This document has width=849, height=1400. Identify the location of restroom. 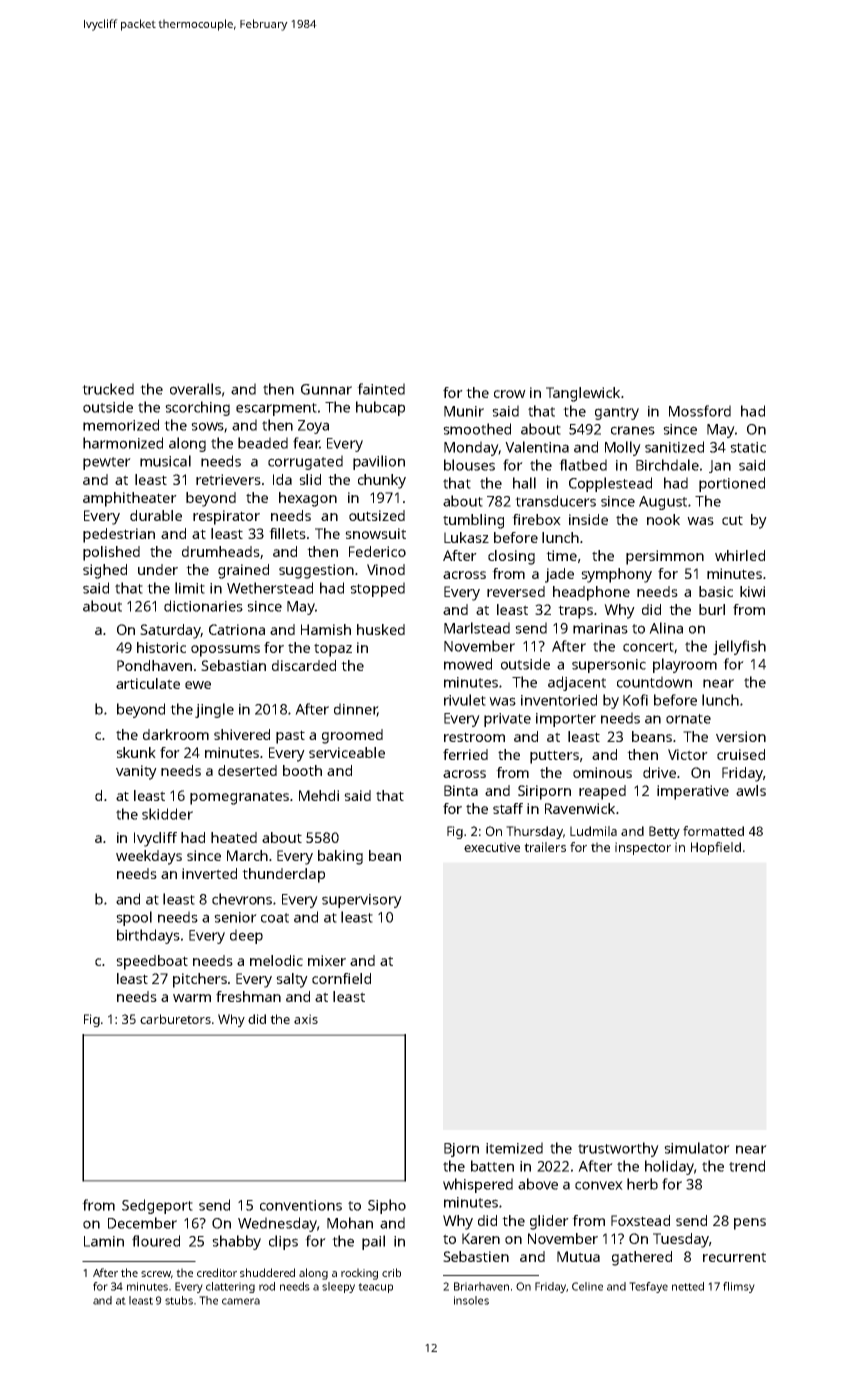
(474, 737).
